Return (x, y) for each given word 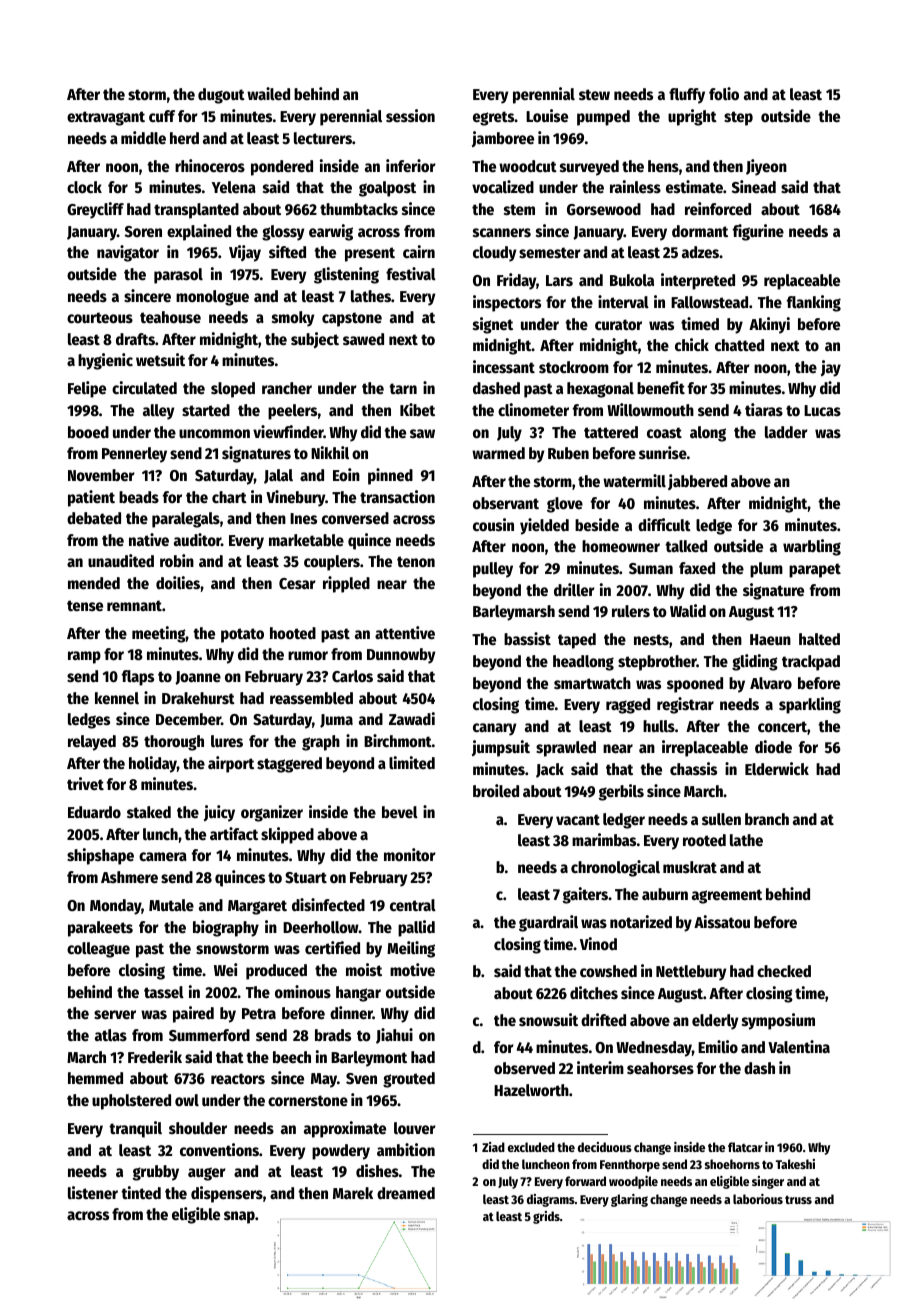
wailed (268, 94)
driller (574, 590)
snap (239, 1217)
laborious (758, 1199)
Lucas (822, 411)
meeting (159, 634)
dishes (377, 1171)
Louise (547, 116)
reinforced (718, 209)
